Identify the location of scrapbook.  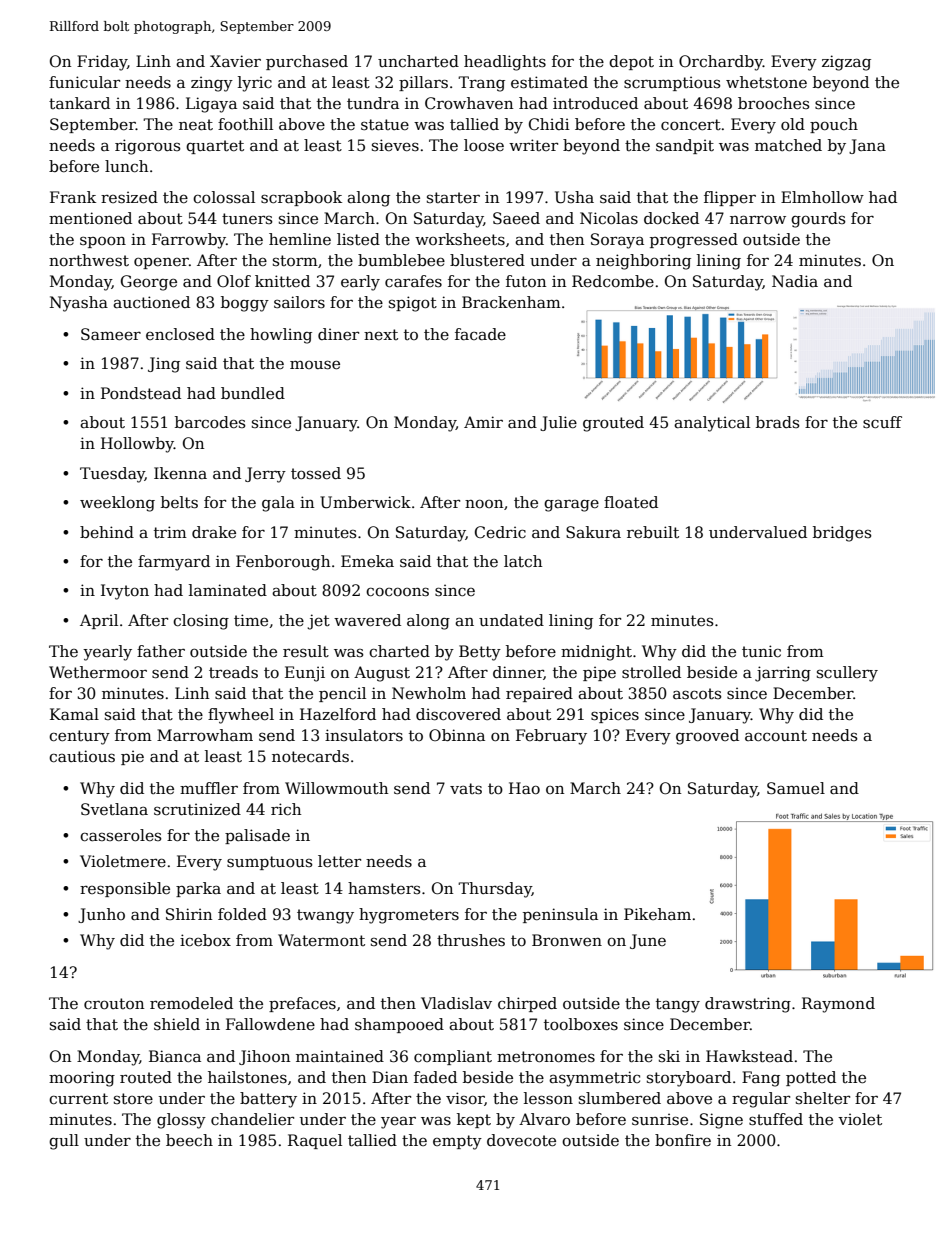
(301, 198).
